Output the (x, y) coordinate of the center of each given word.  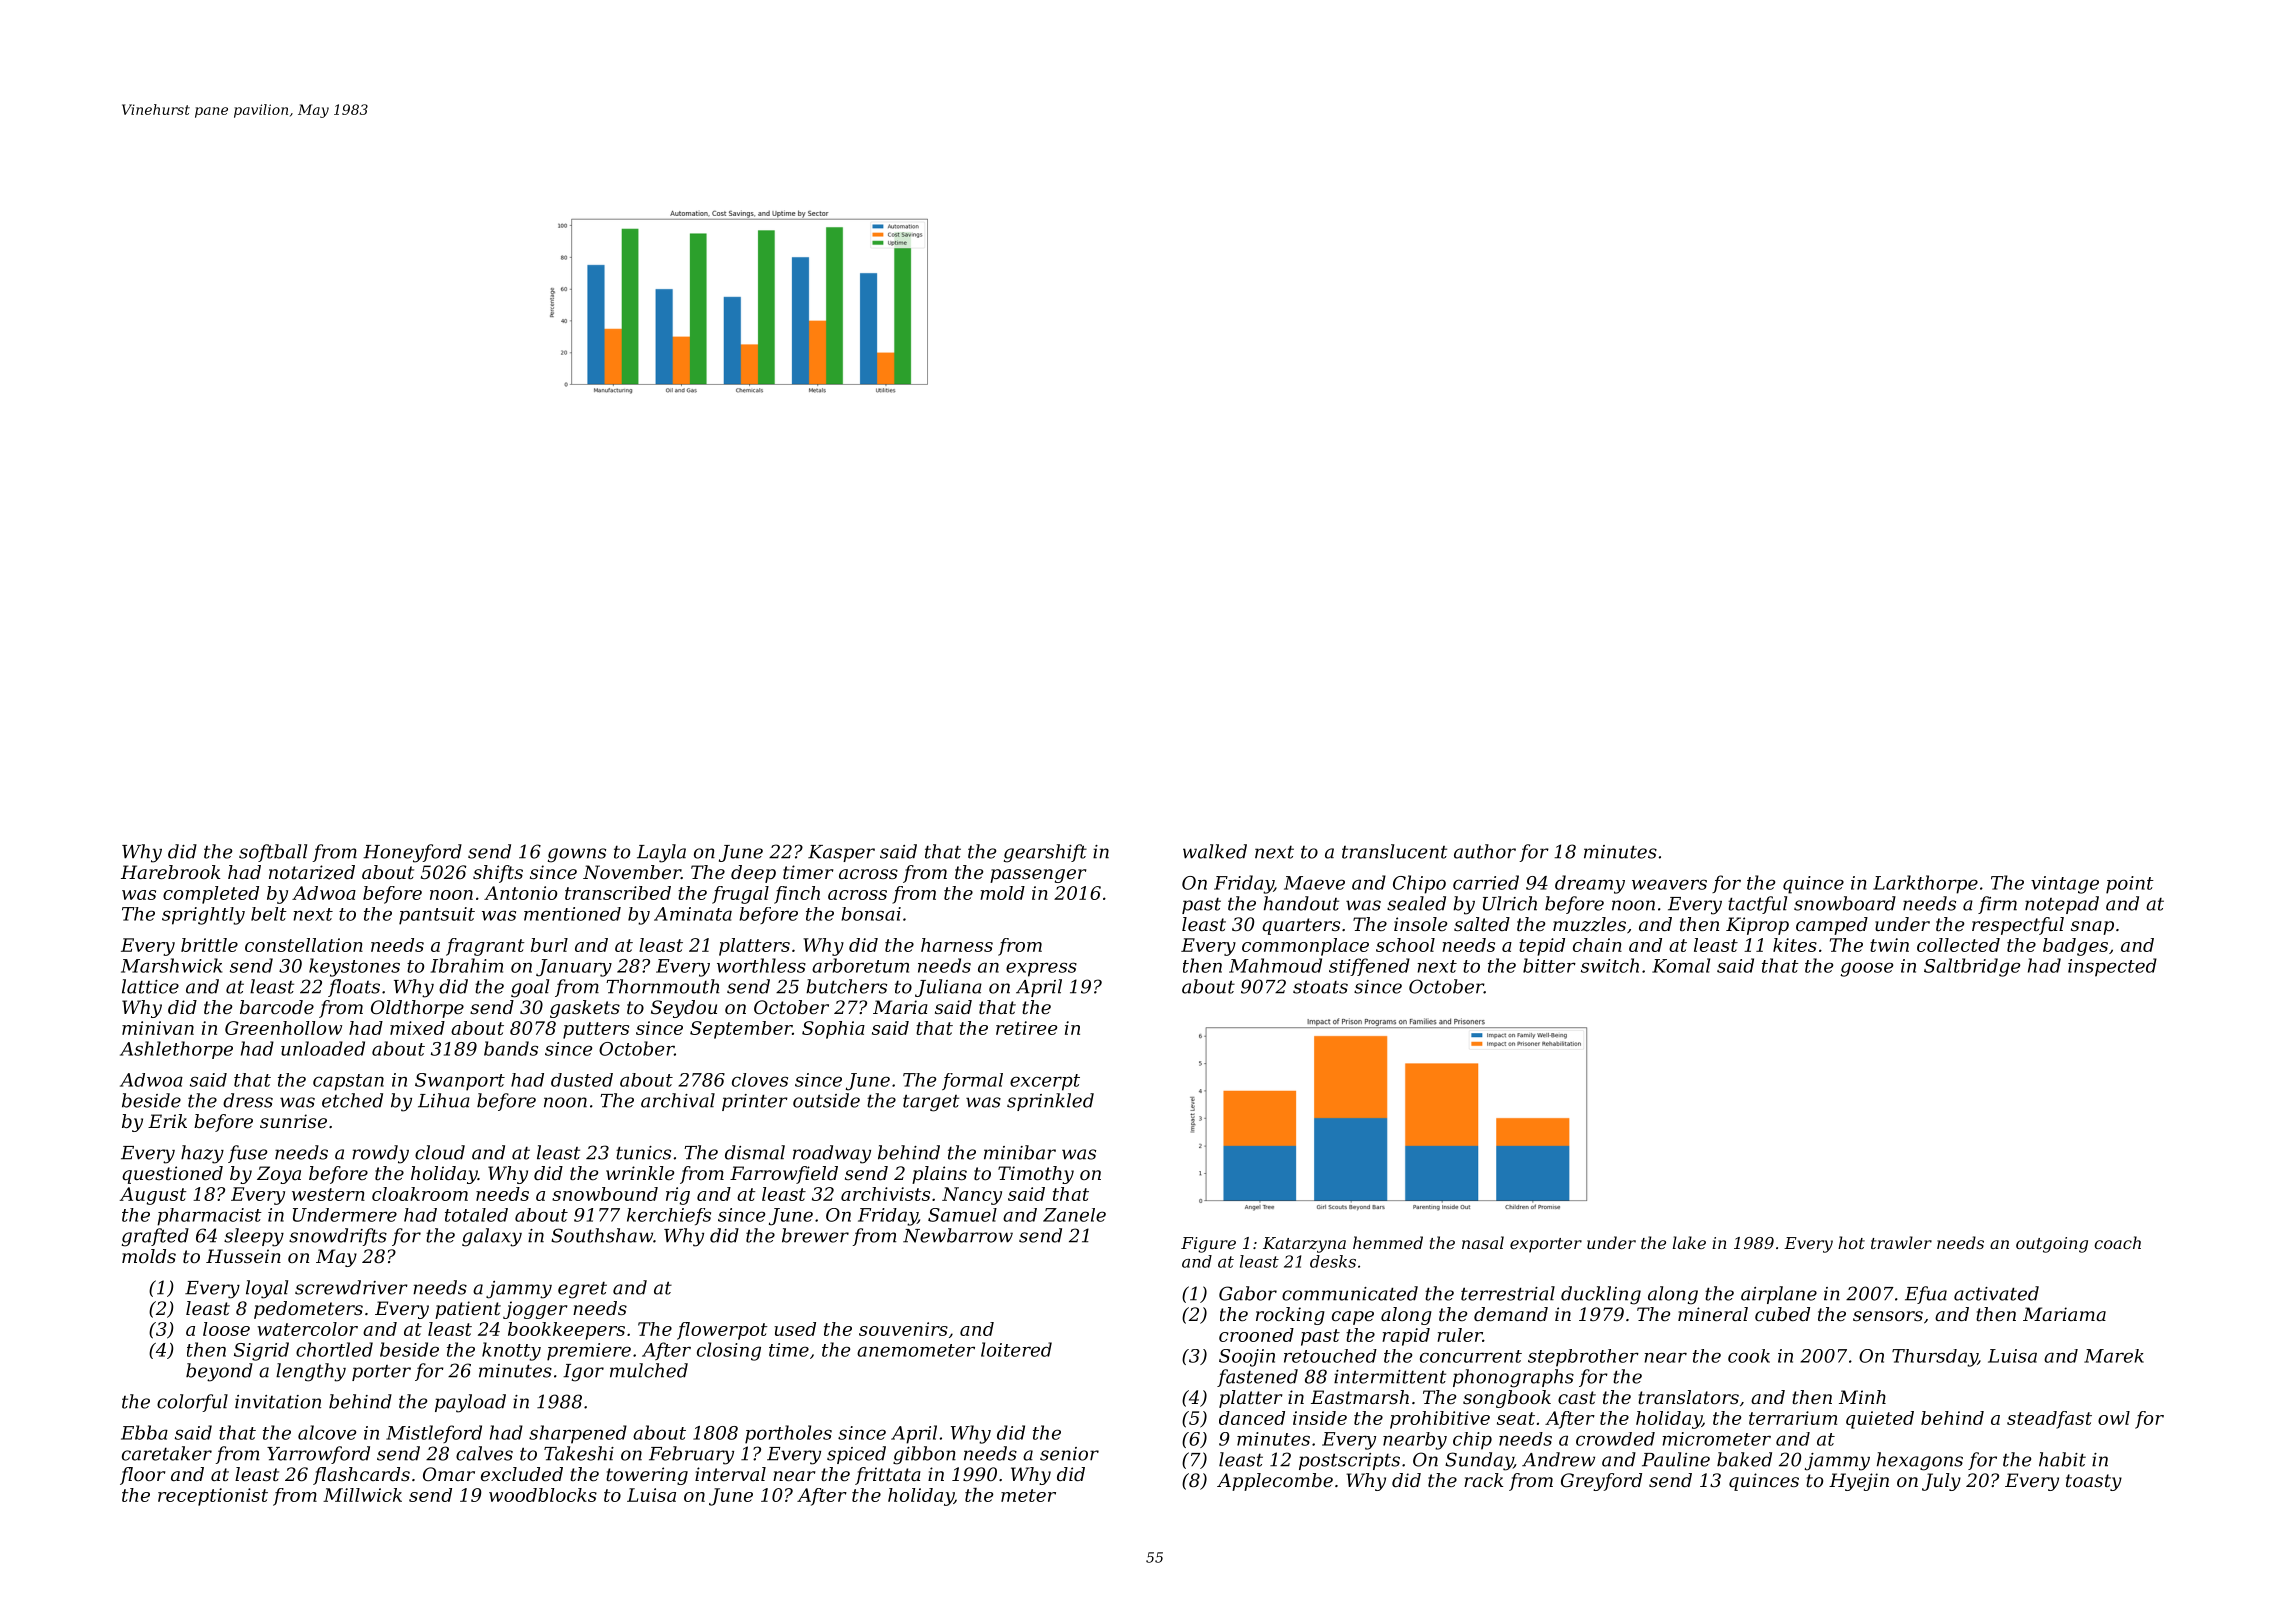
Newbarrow (958, 1235)
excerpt (1045, 1082)
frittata (888, 1476)
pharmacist (209, 1217)
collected (1958, 945)
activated (1996, 1293)
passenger (1038, 876)
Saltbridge (1972, 967)
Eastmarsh (1360, 1397)
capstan (348, 1082)
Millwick (362, 1495)
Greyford (1601, 1482)
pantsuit (437, 916)
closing (729, 1351)
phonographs (1513, 1378)
